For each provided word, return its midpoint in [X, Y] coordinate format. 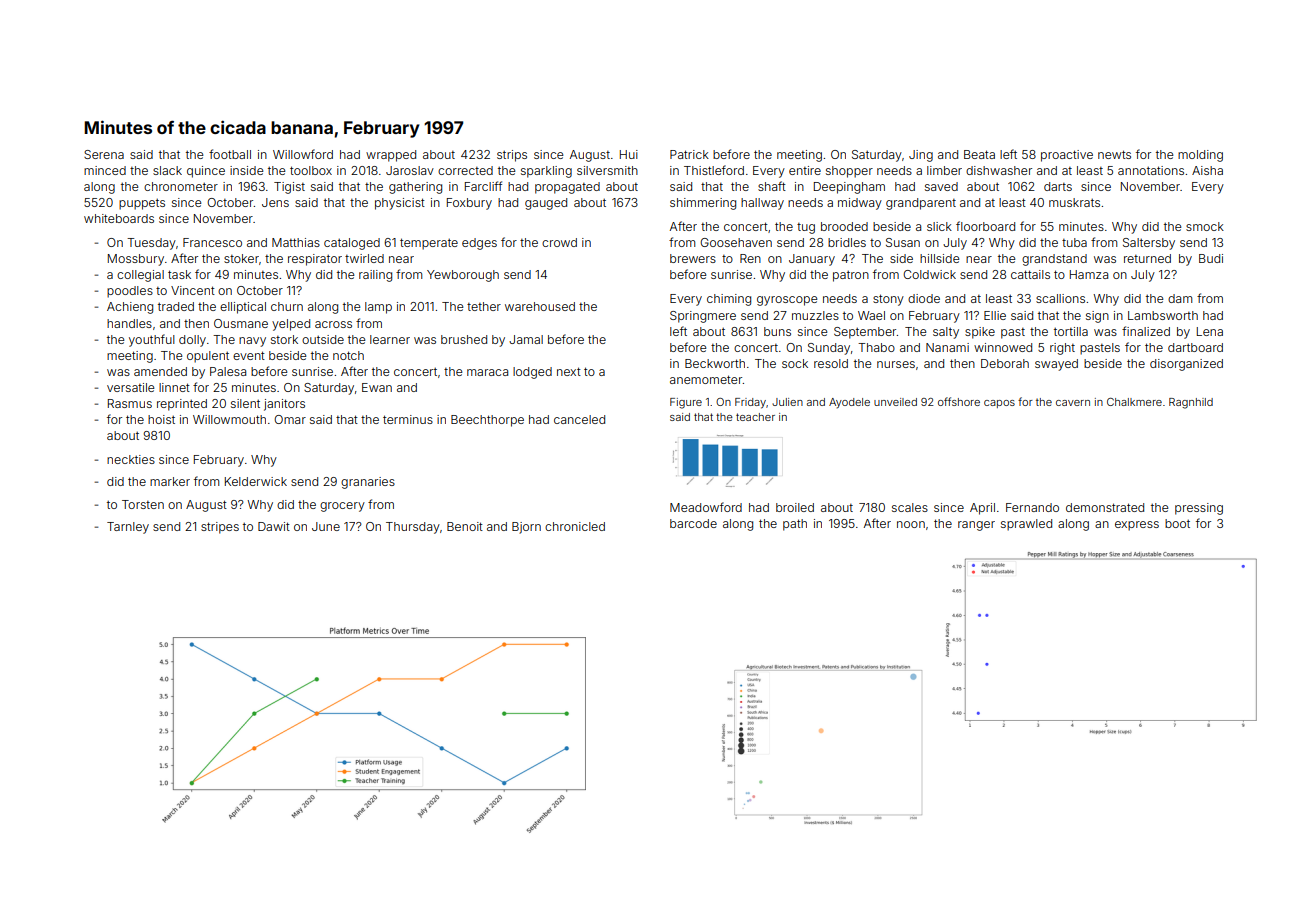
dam [1180, 298]
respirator [315, 260]
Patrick [689, 154]
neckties [131, 459]
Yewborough [463, 276]
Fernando [1032, 507]
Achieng [130, 308]
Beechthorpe [487, 421]
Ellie [995, 315]
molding [1200, 156]
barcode [693, 523]
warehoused [540, 306]
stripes [220, 528]
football [230, 154]
